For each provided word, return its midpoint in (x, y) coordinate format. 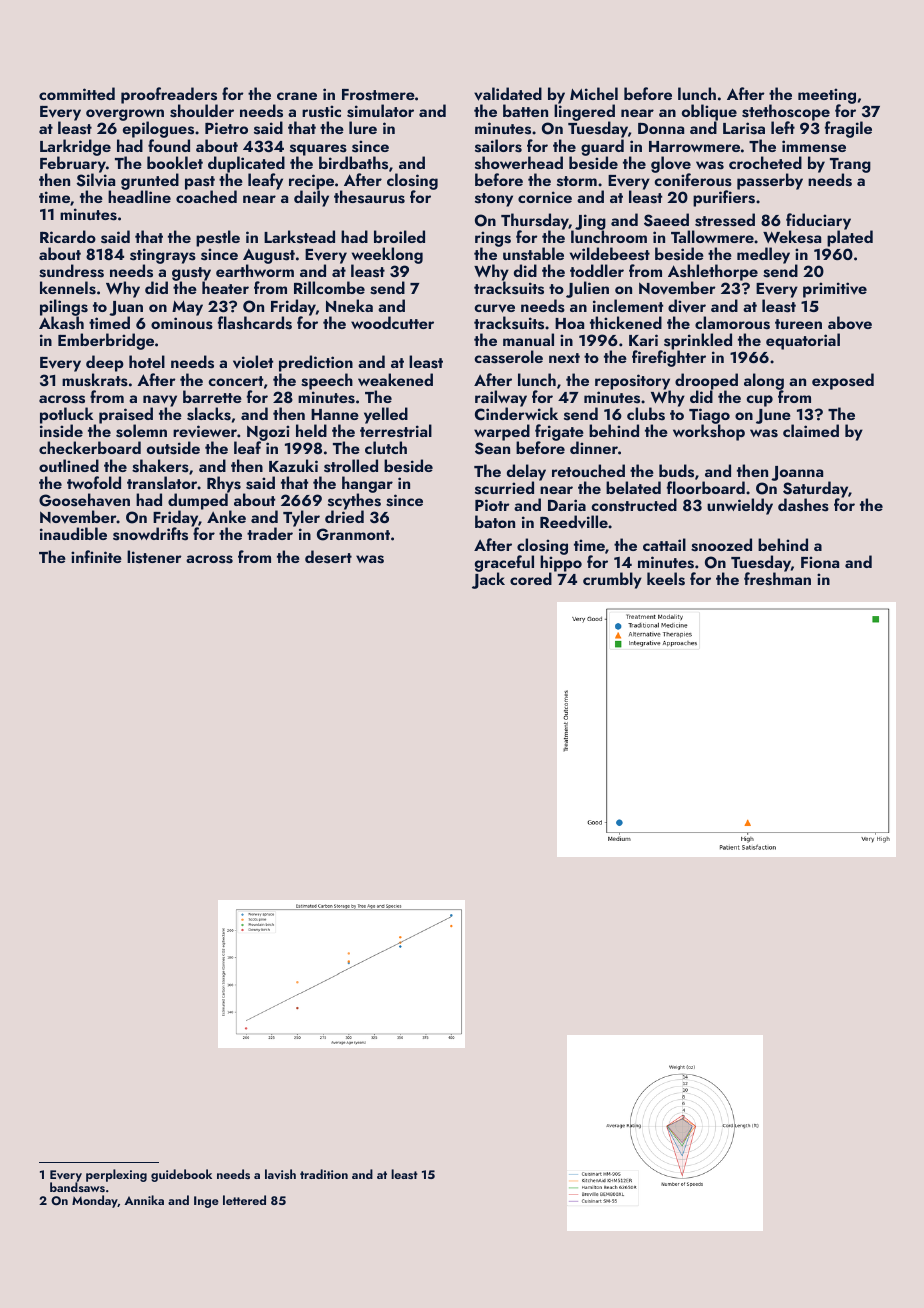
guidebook (181, 1175)
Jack (488, 581)
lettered (244, 1200)
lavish (280, 1174)
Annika (144, 1200)
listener (154, 557)
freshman (777, 579)
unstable (533, 254)
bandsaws (77, 1187)
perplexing (116, 1175)
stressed (725, 220)
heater (225, 288)
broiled (399, 236)
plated (850, 238)
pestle (218, 238)
